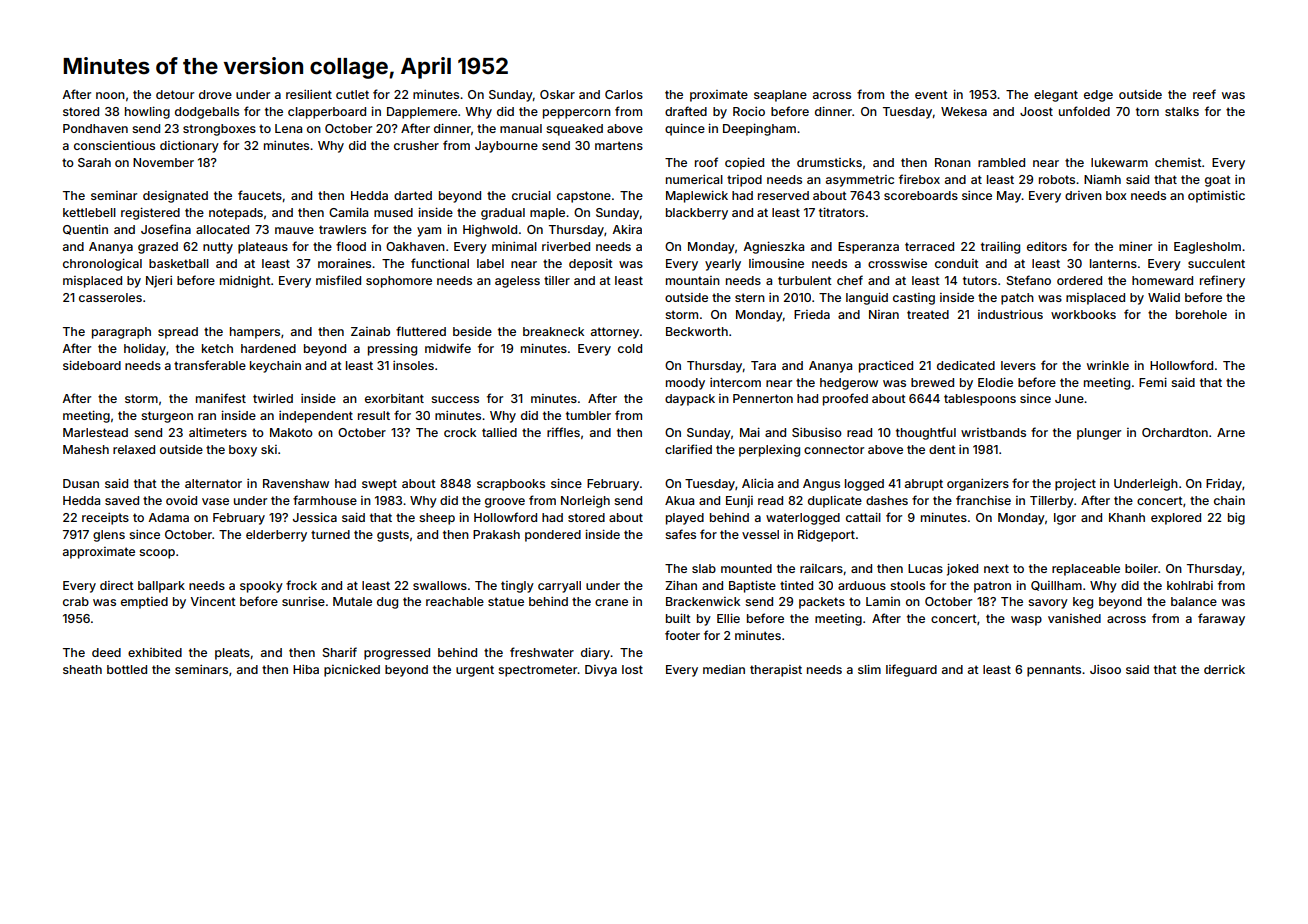 The width and height of the document is (1308, 924). What do you see at coordinates (1065, 519) in the document?
I see `Igor` at bounding box center [1065, 519].
